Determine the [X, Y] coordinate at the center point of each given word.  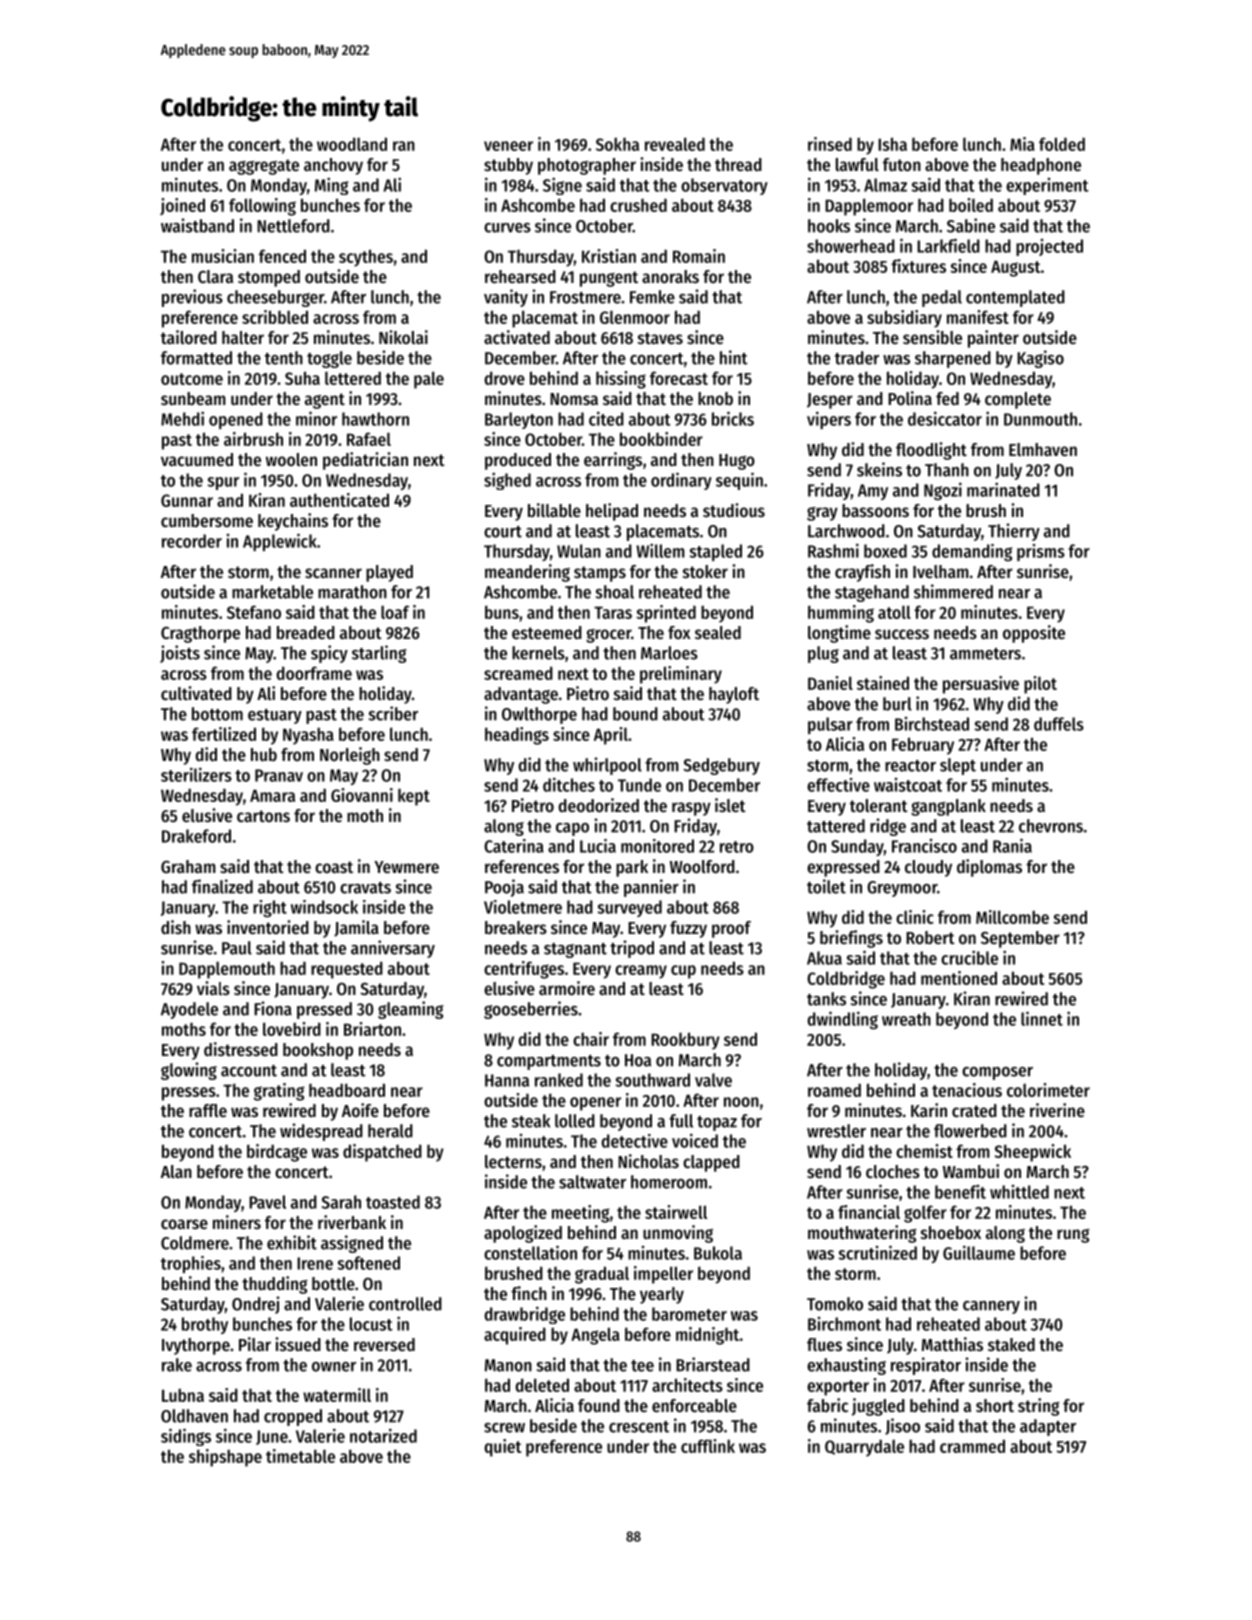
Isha [892, 144]
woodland [352, 144]
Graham [188, 866]
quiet [502, 1448]
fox [679, 632]
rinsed [830, 144]
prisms [1041, 552]
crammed [972, 1446]
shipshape [225, 1458]
